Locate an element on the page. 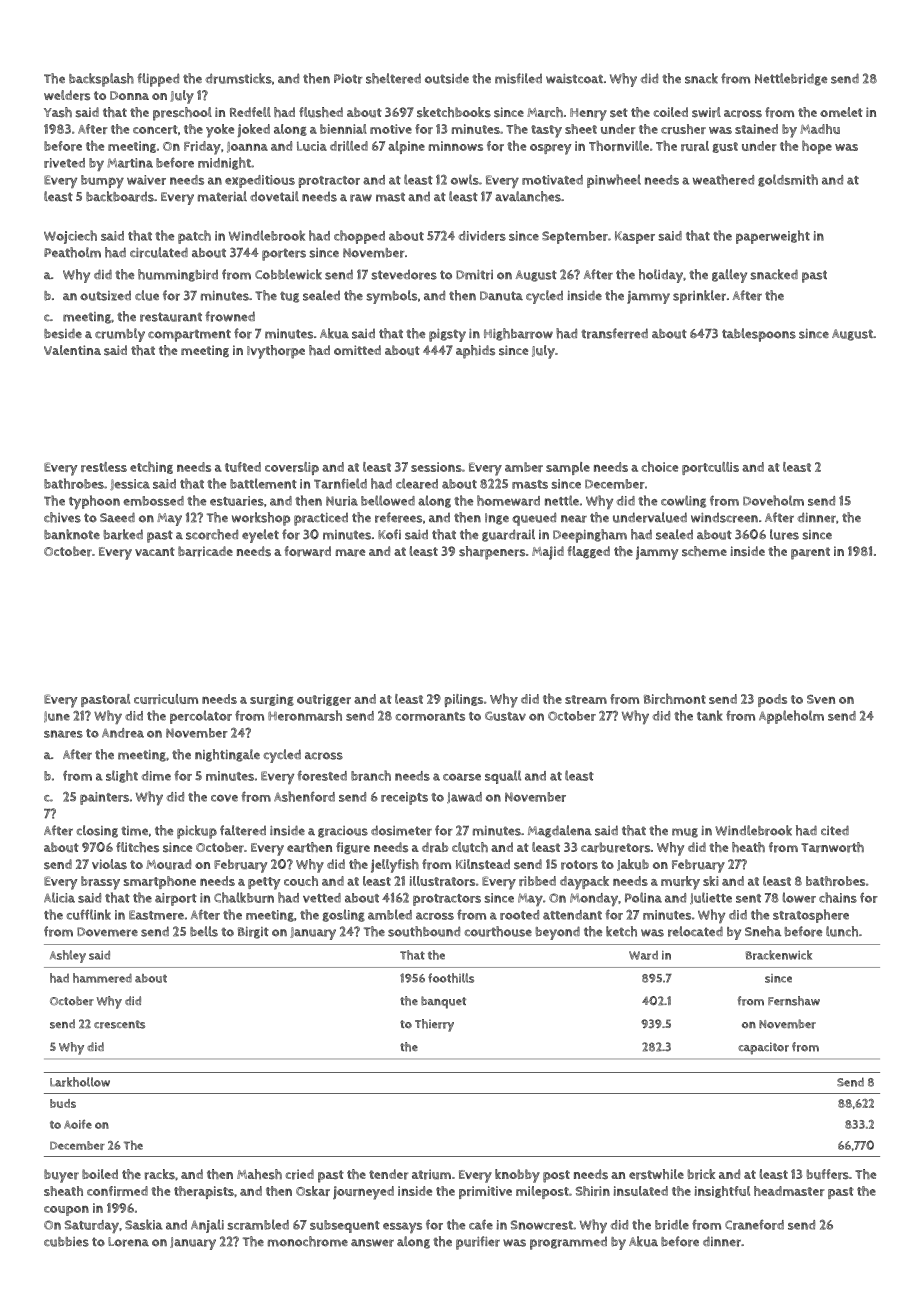  flipped is located at coordinates (158, 80).
